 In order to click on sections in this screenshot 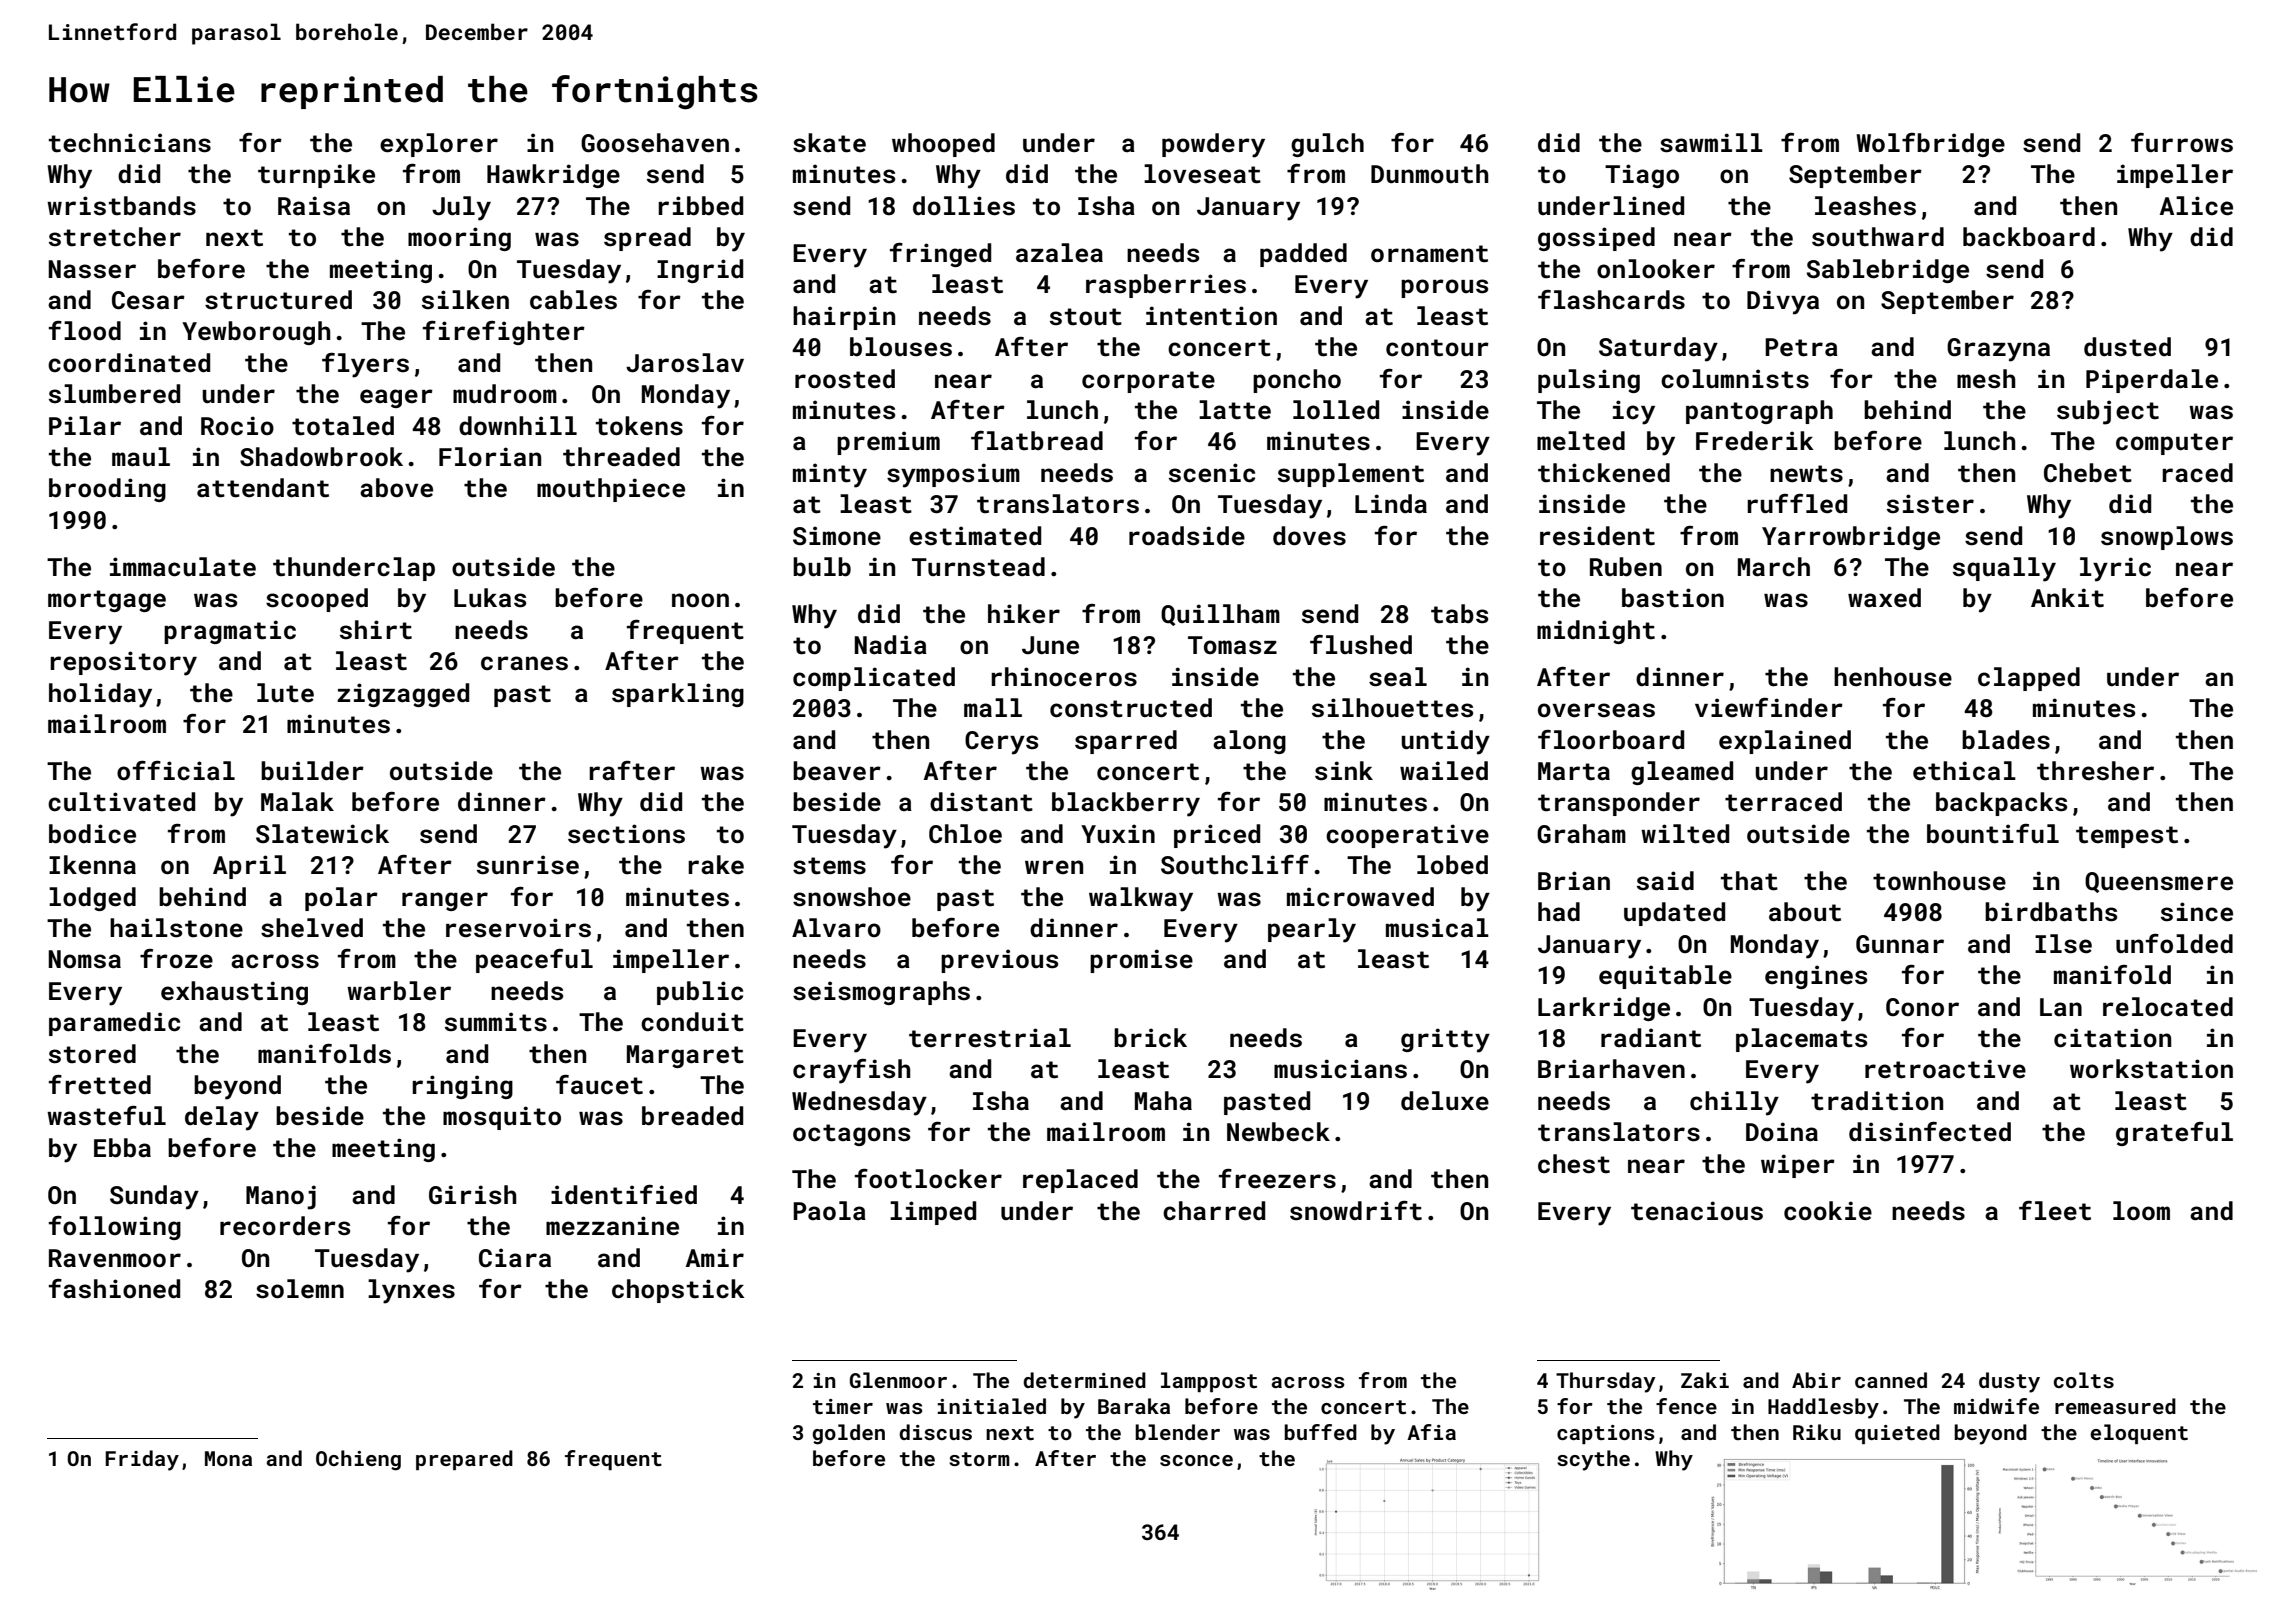, I will do `click(626, 834)`.
